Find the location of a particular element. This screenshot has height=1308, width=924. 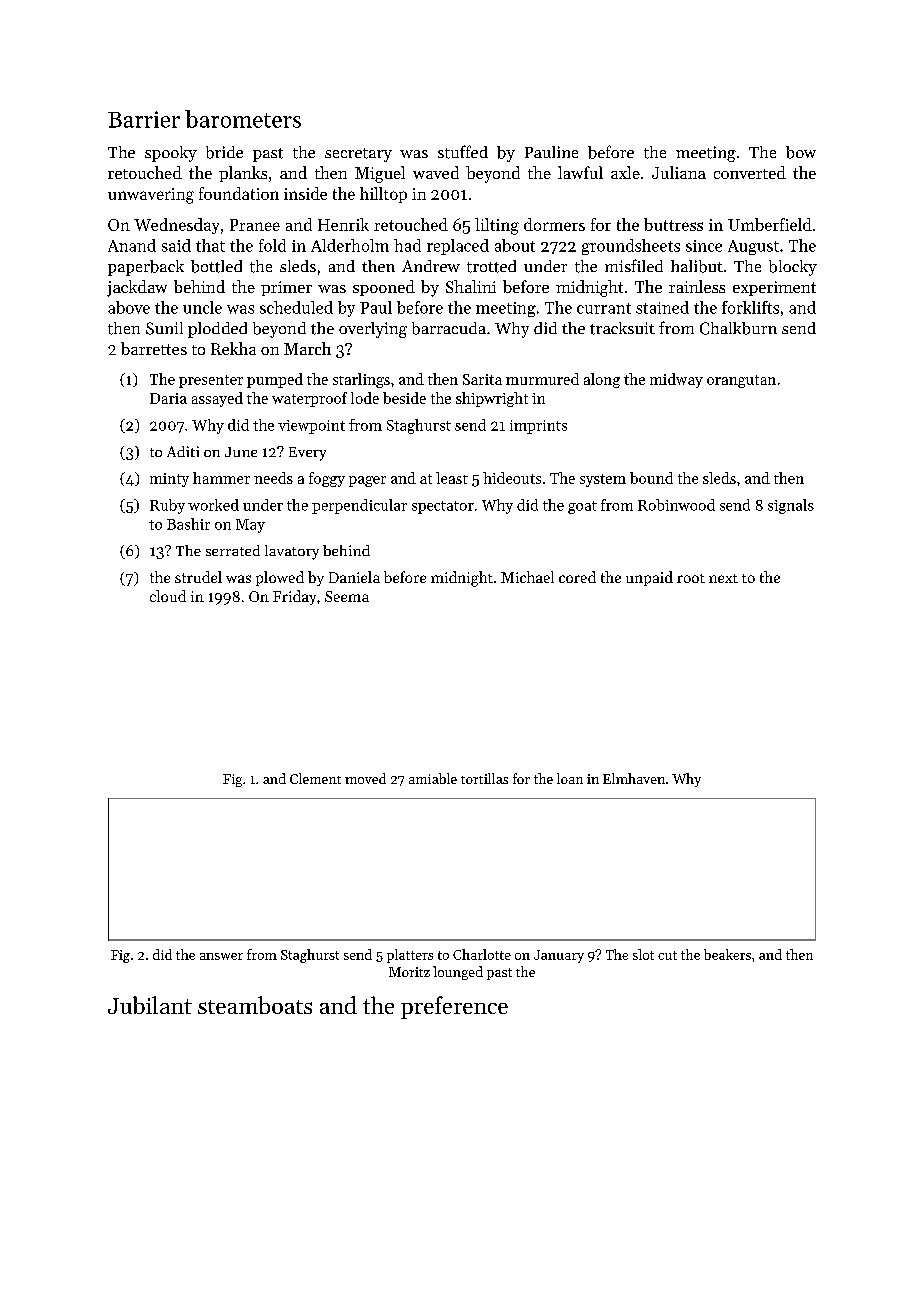

secretary is located at coordinates (358, 155).
